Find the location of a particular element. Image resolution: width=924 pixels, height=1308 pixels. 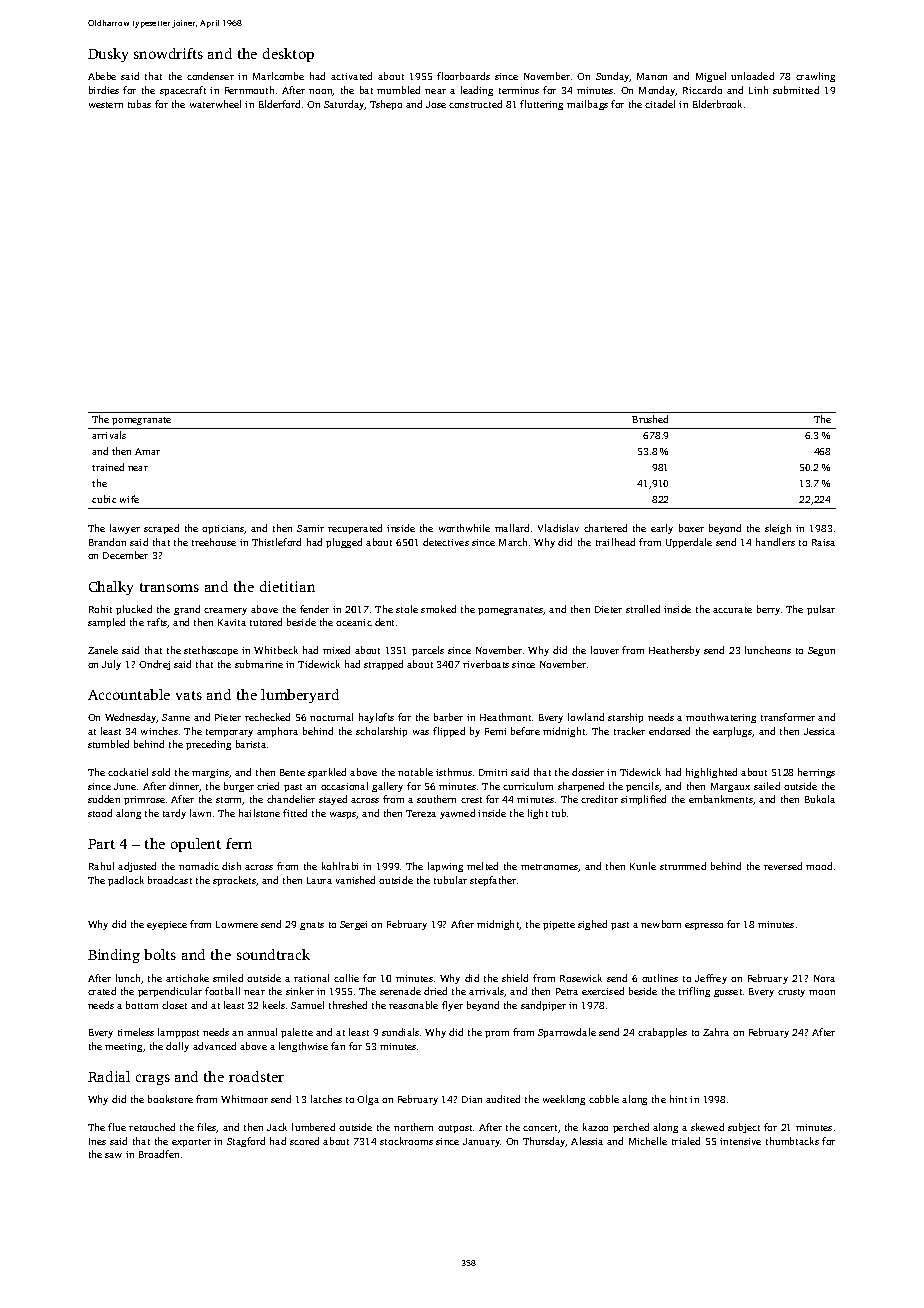

submitted is located at coordinates (796, 90).
